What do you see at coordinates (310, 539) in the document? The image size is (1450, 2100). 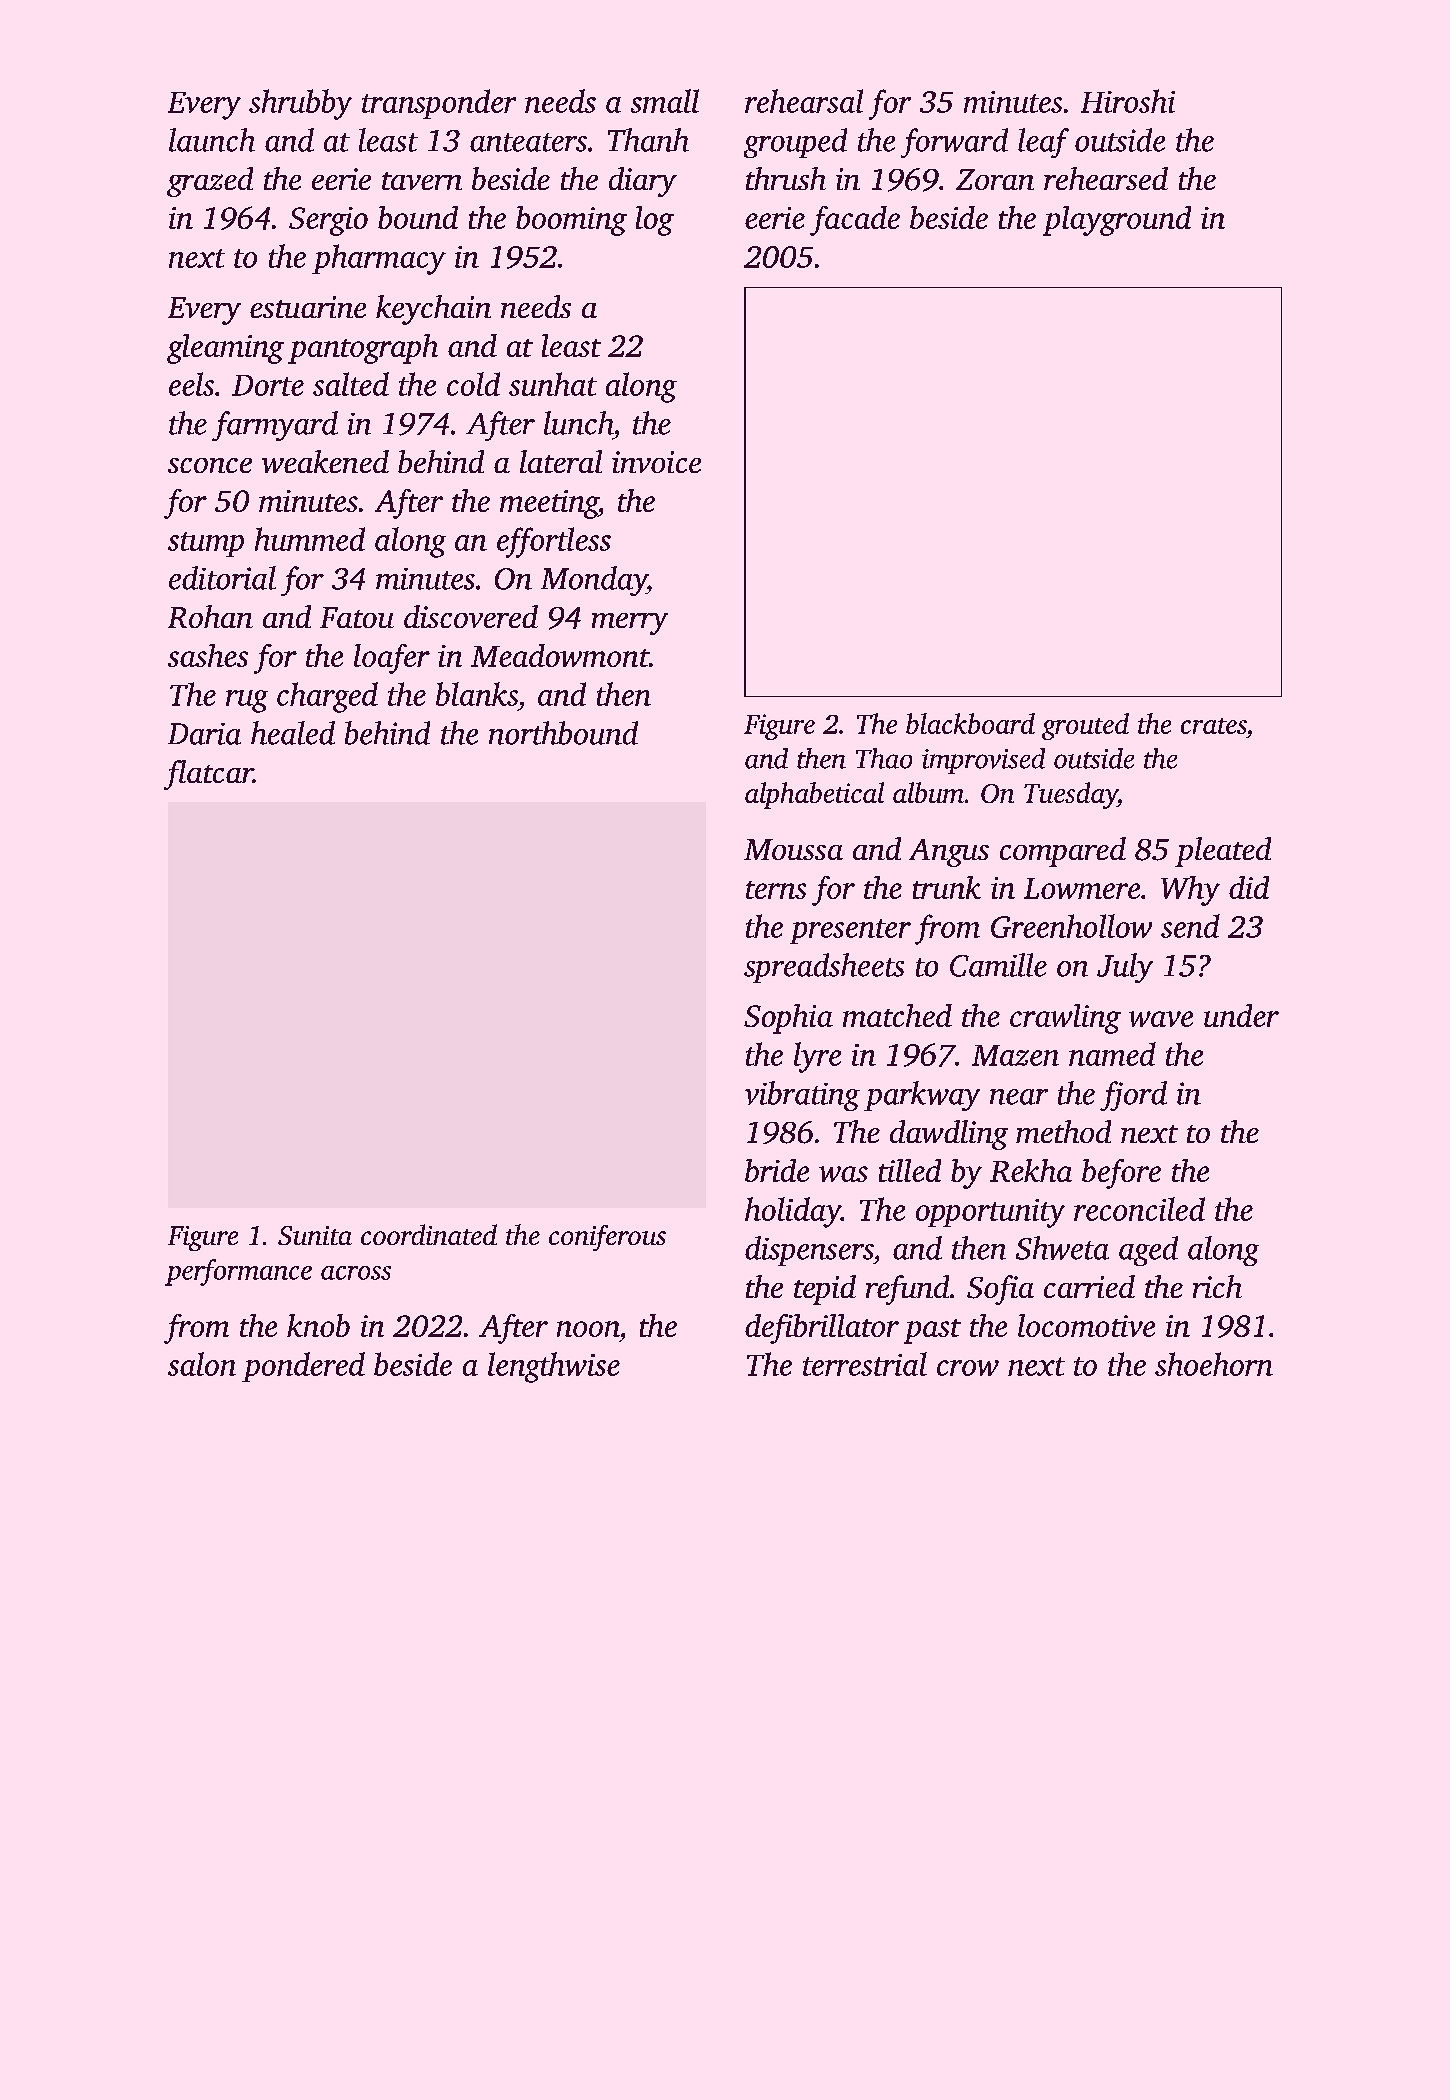 I see `hummed` at bounding box center [310, 539].
